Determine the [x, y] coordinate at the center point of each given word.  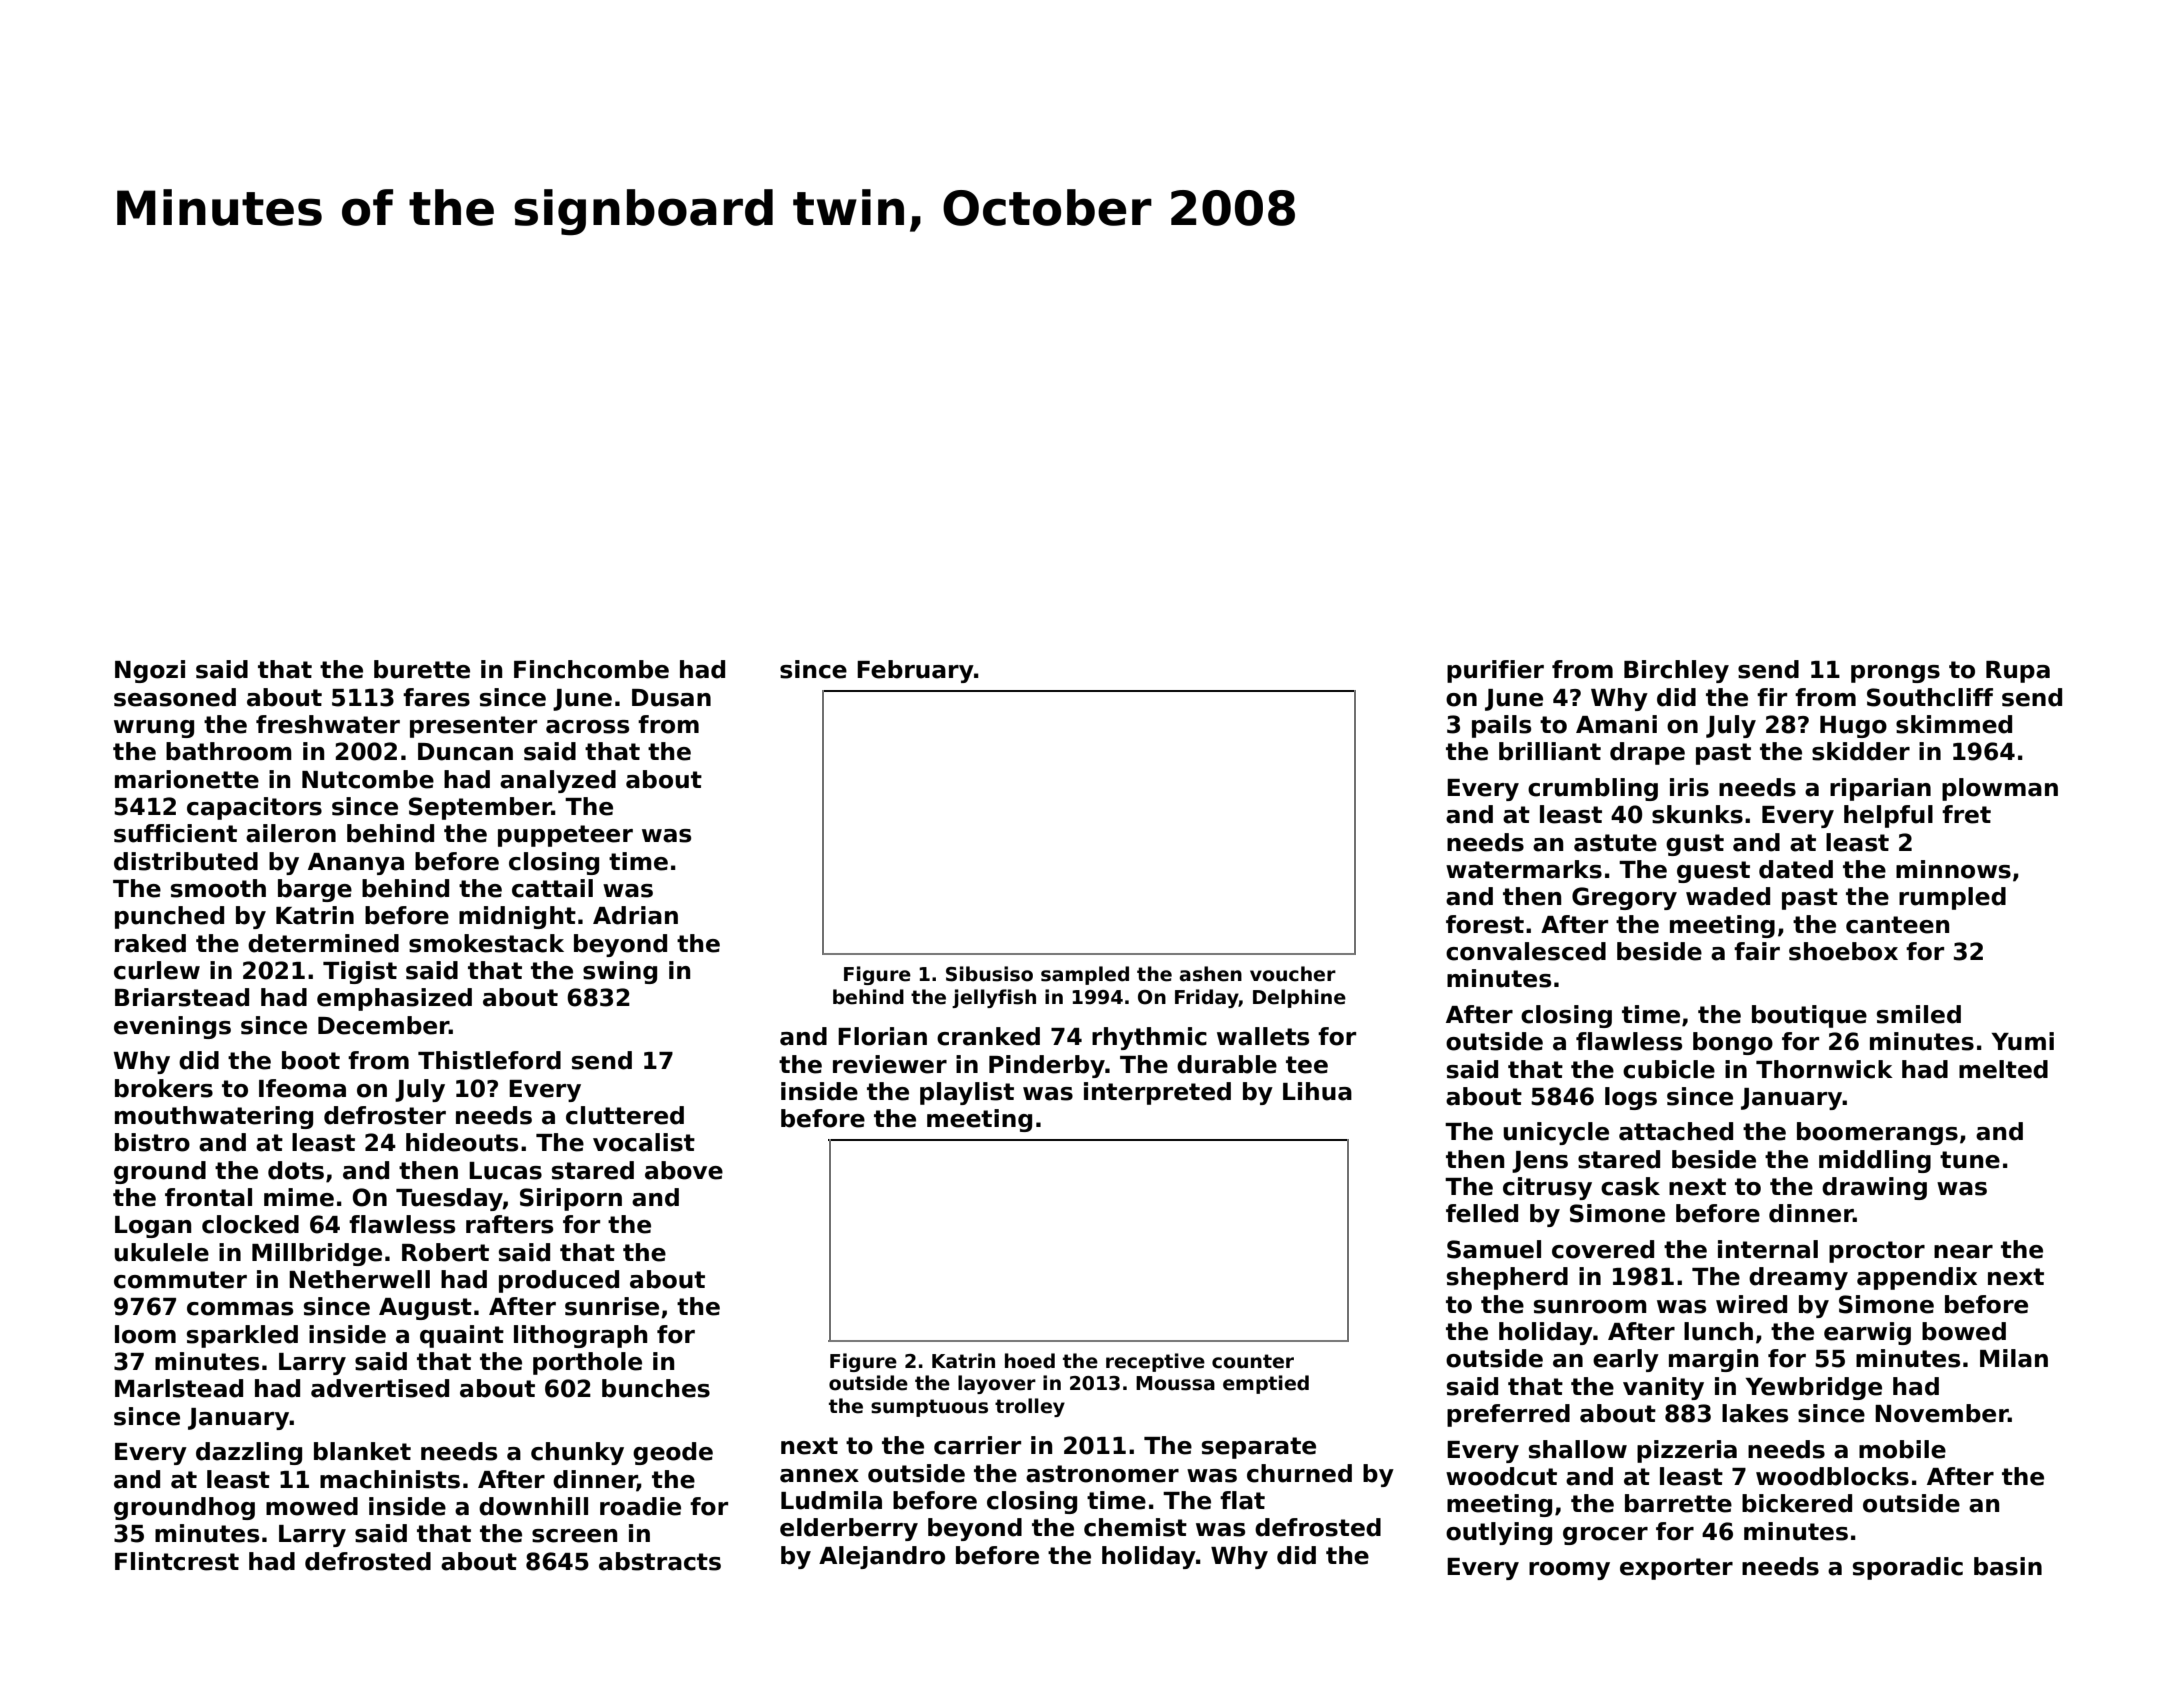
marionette [187, 779]
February [915, 671]
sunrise [612, 1306]
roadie [640, 1506]
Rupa [2018, 672]
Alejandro [882, 1557]
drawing [1874, 1188]
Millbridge [317, 1254]
